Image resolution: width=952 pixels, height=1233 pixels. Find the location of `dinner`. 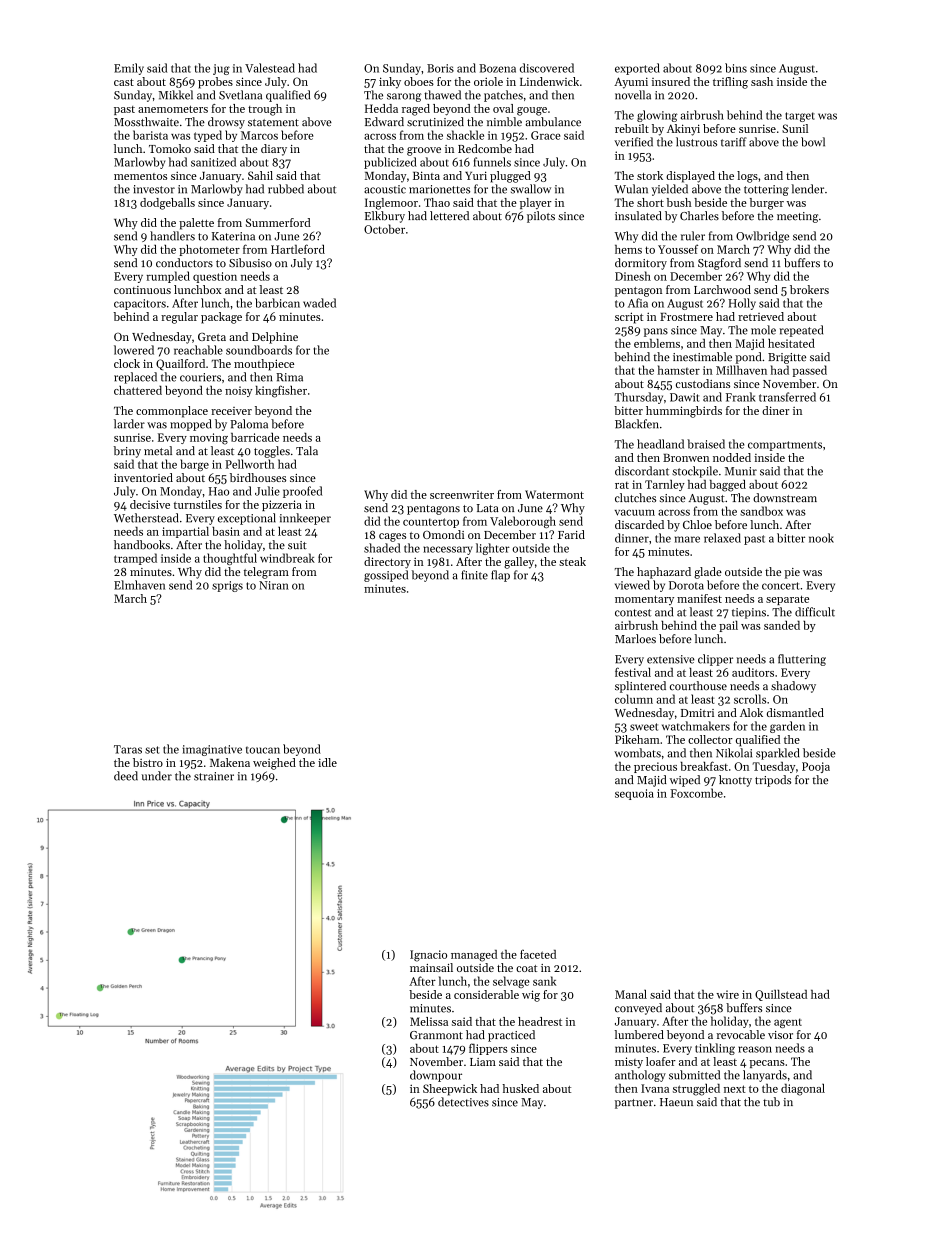

dinner is located at coordinates (632, 538).
